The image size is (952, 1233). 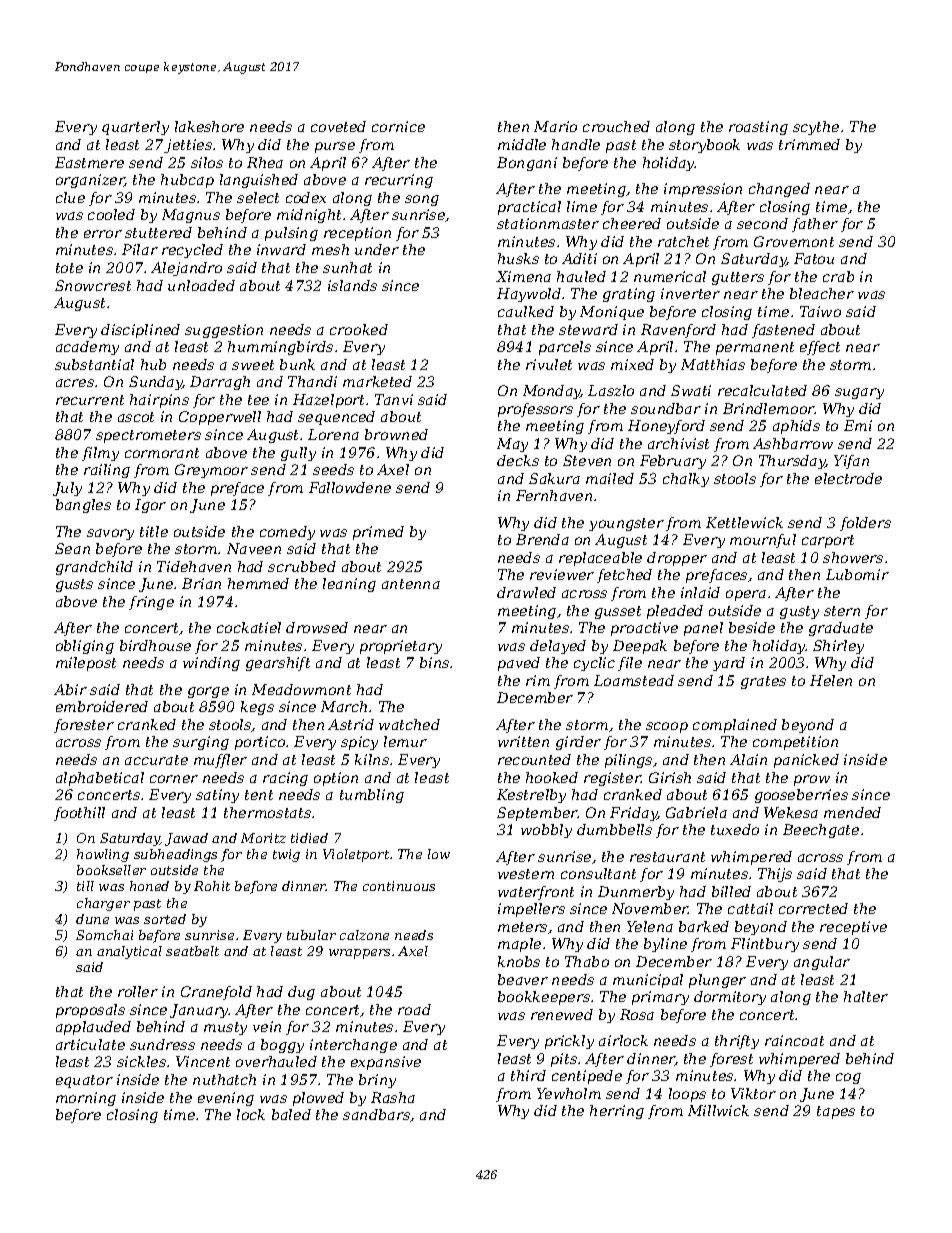 What do you see at coordinates (90, 1011) in the screenshot?
I see `proposals` at bounding box center [90, 1011].
